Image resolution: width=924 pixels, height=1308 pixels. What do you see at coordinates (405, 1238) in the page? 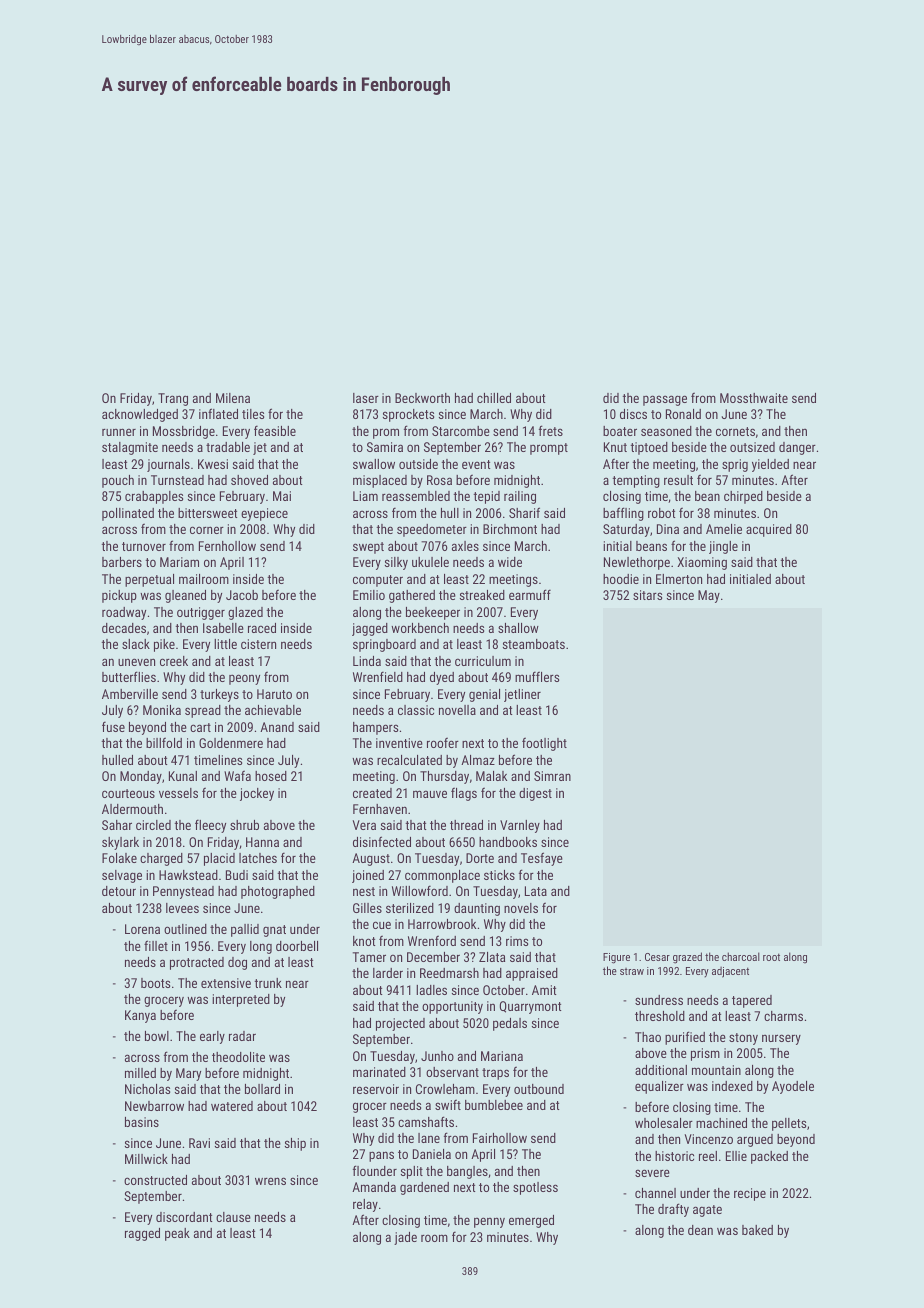
I see `jade` at bounding box center [405, 1238].
